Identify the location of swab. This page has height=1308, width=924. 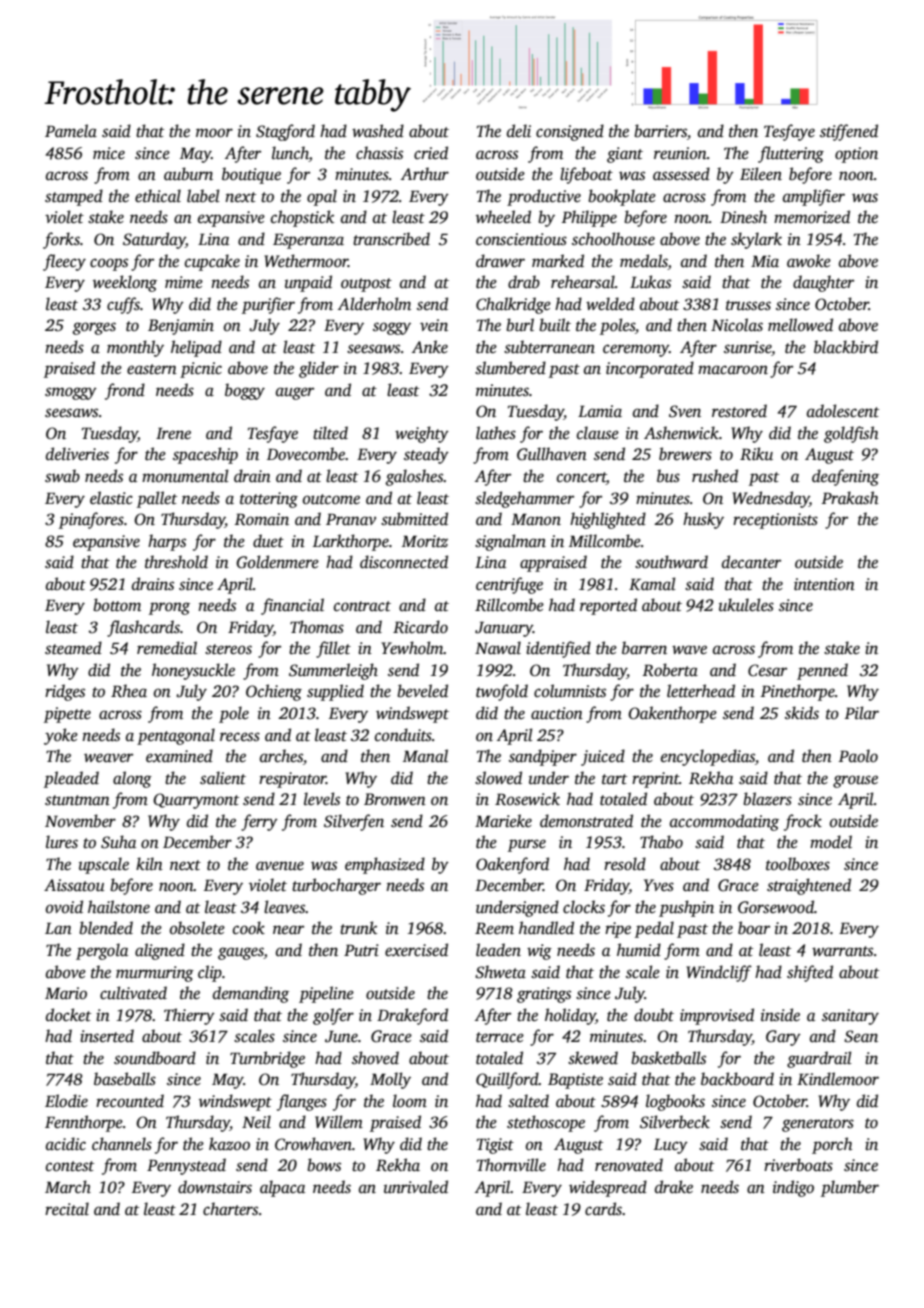
(62, 476).
